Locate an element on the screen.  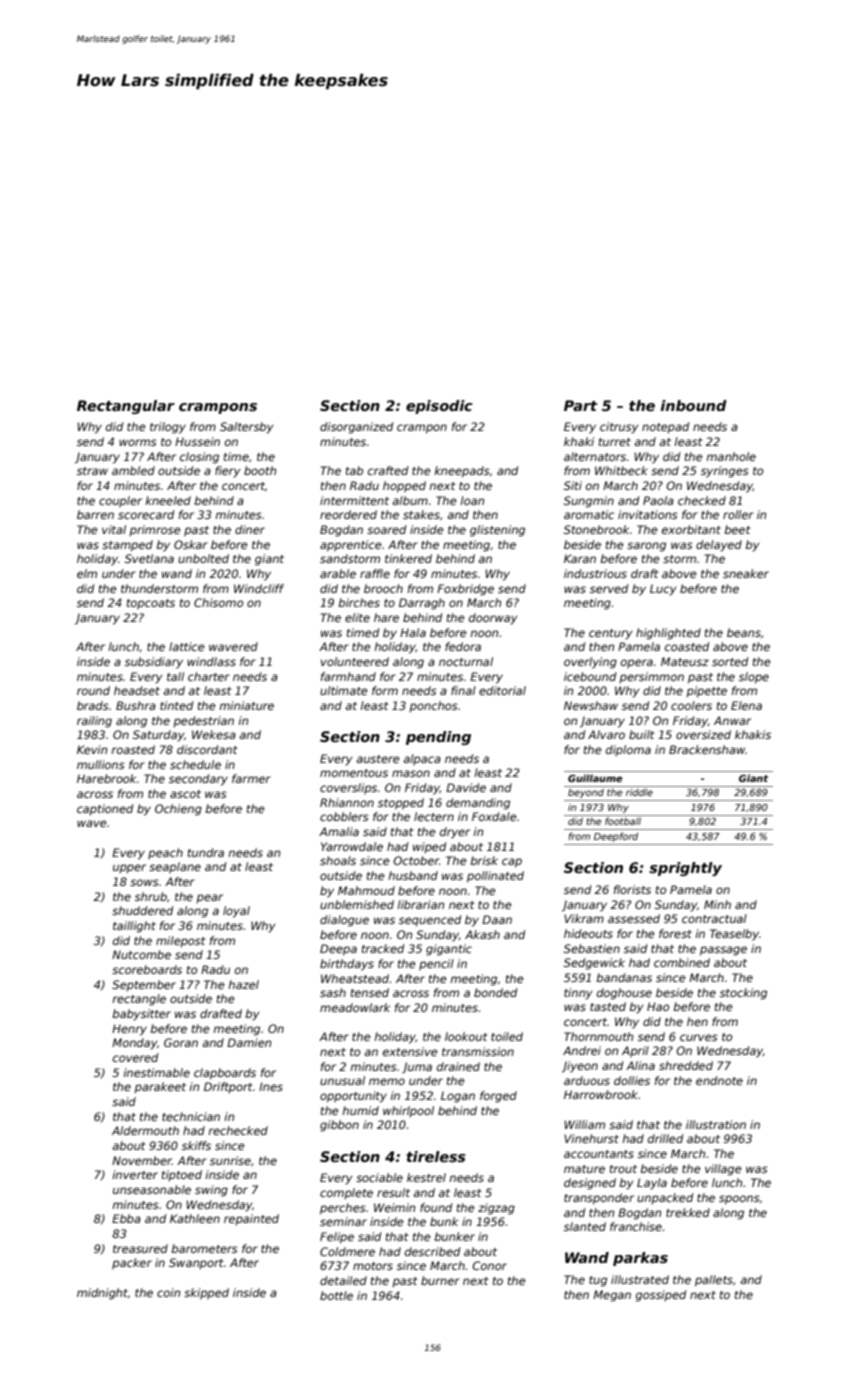
combined is located at coordinates (682, 962).
